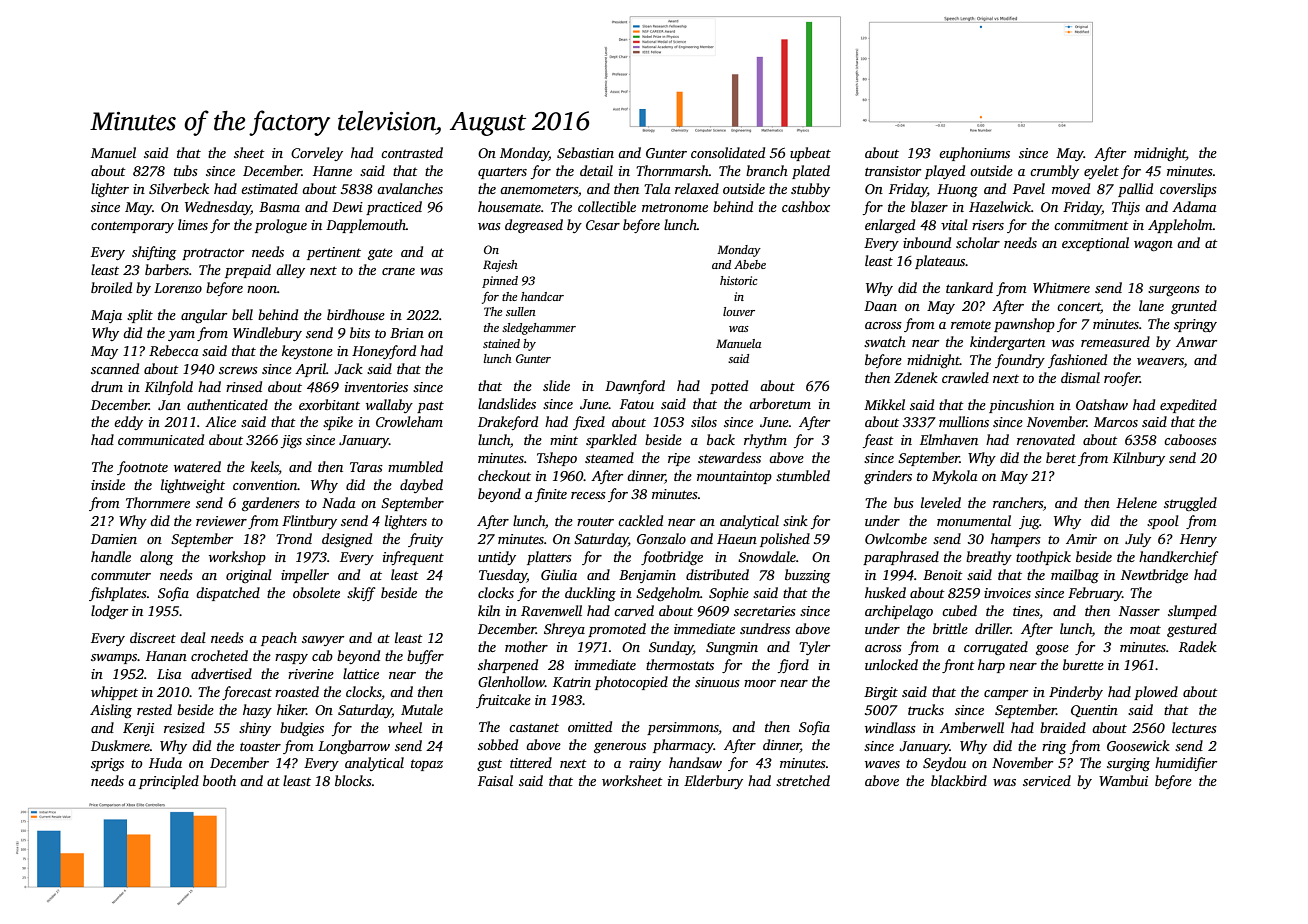 The height and width of the page is (924, 1308). Describe the element at coordinates (228, 594) in the page. I see `dispatched` at that location.
